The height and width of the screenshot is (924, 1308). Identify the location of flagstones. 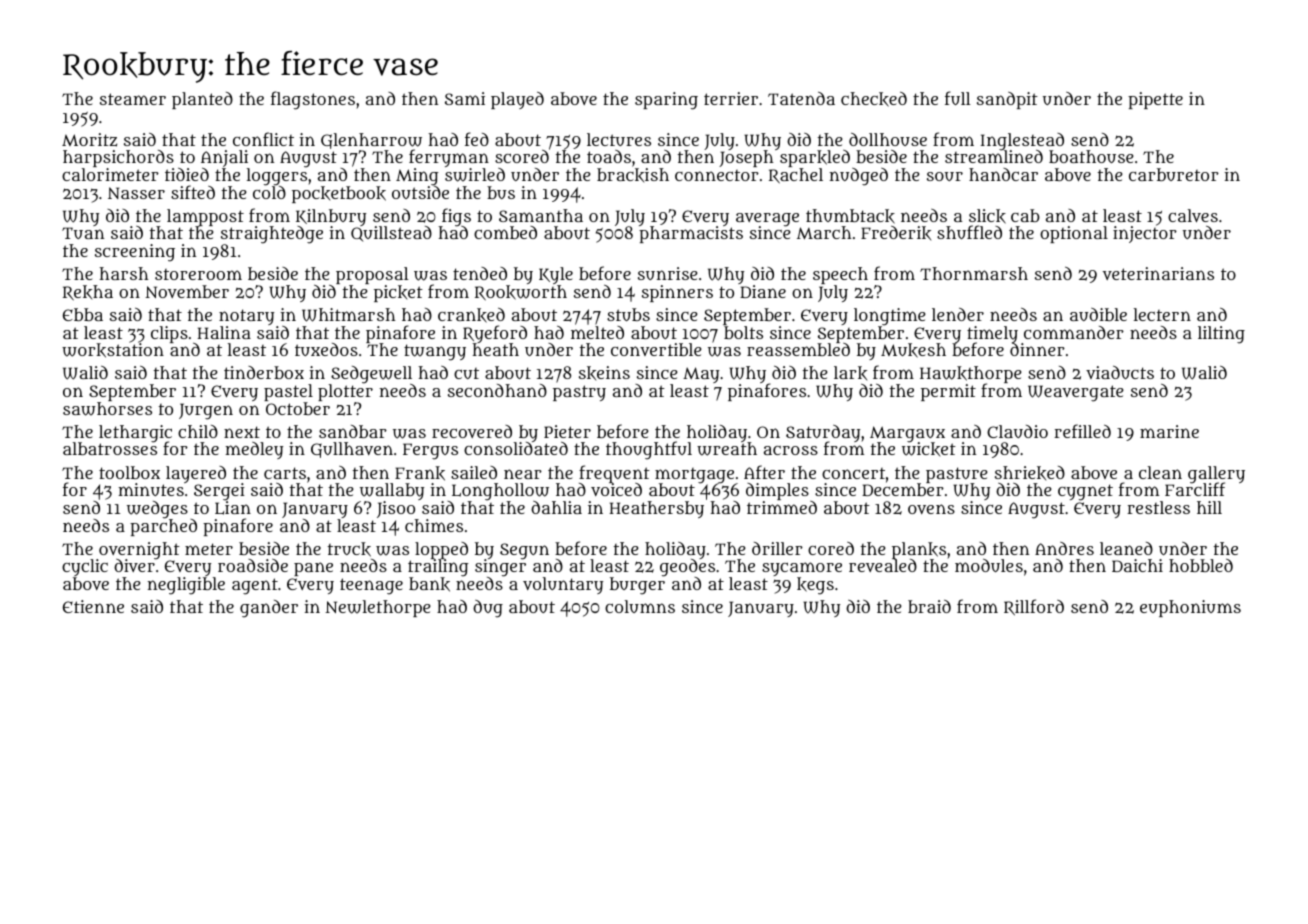
(313, 100).
